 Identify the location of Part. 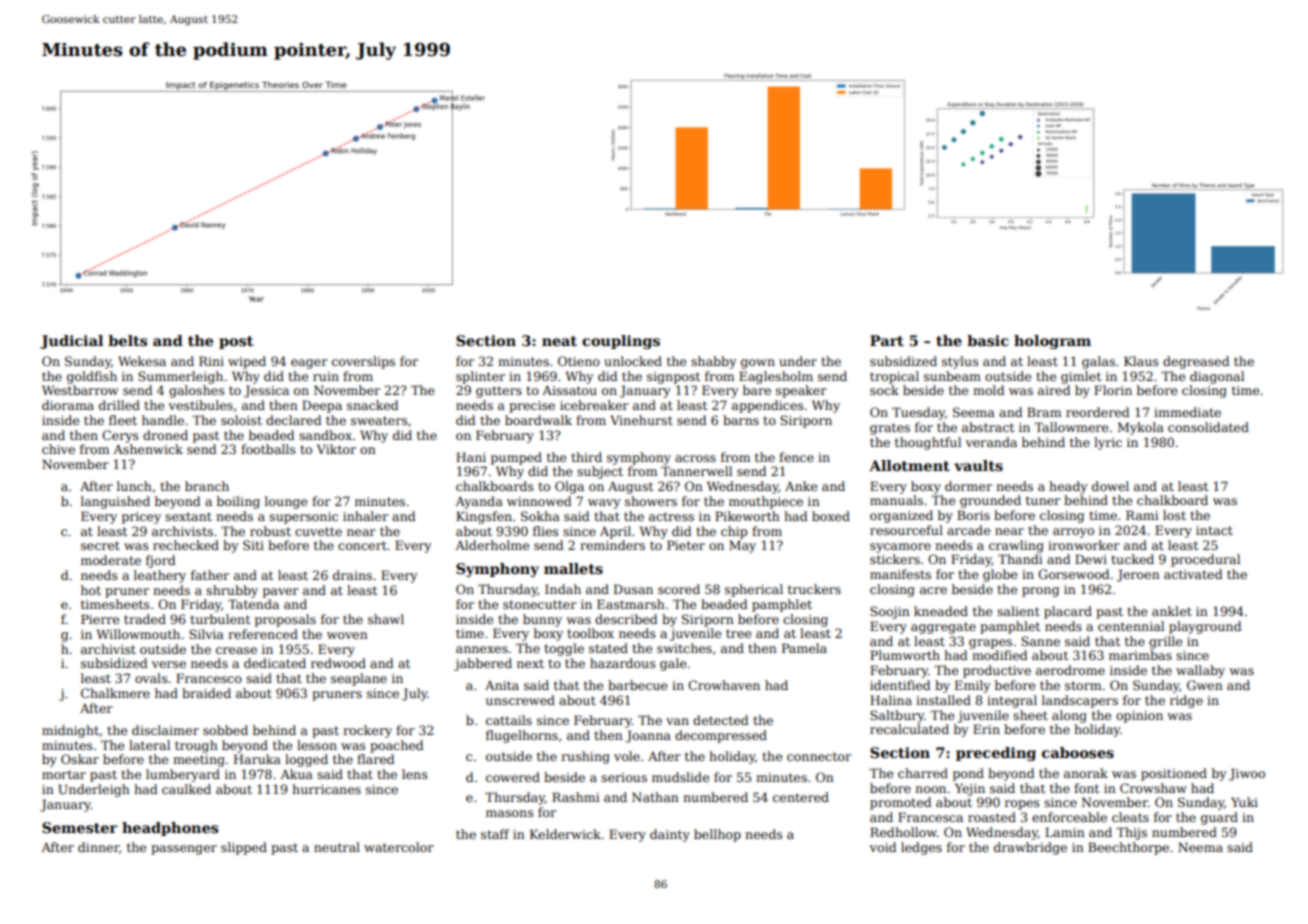
(887, 340).
